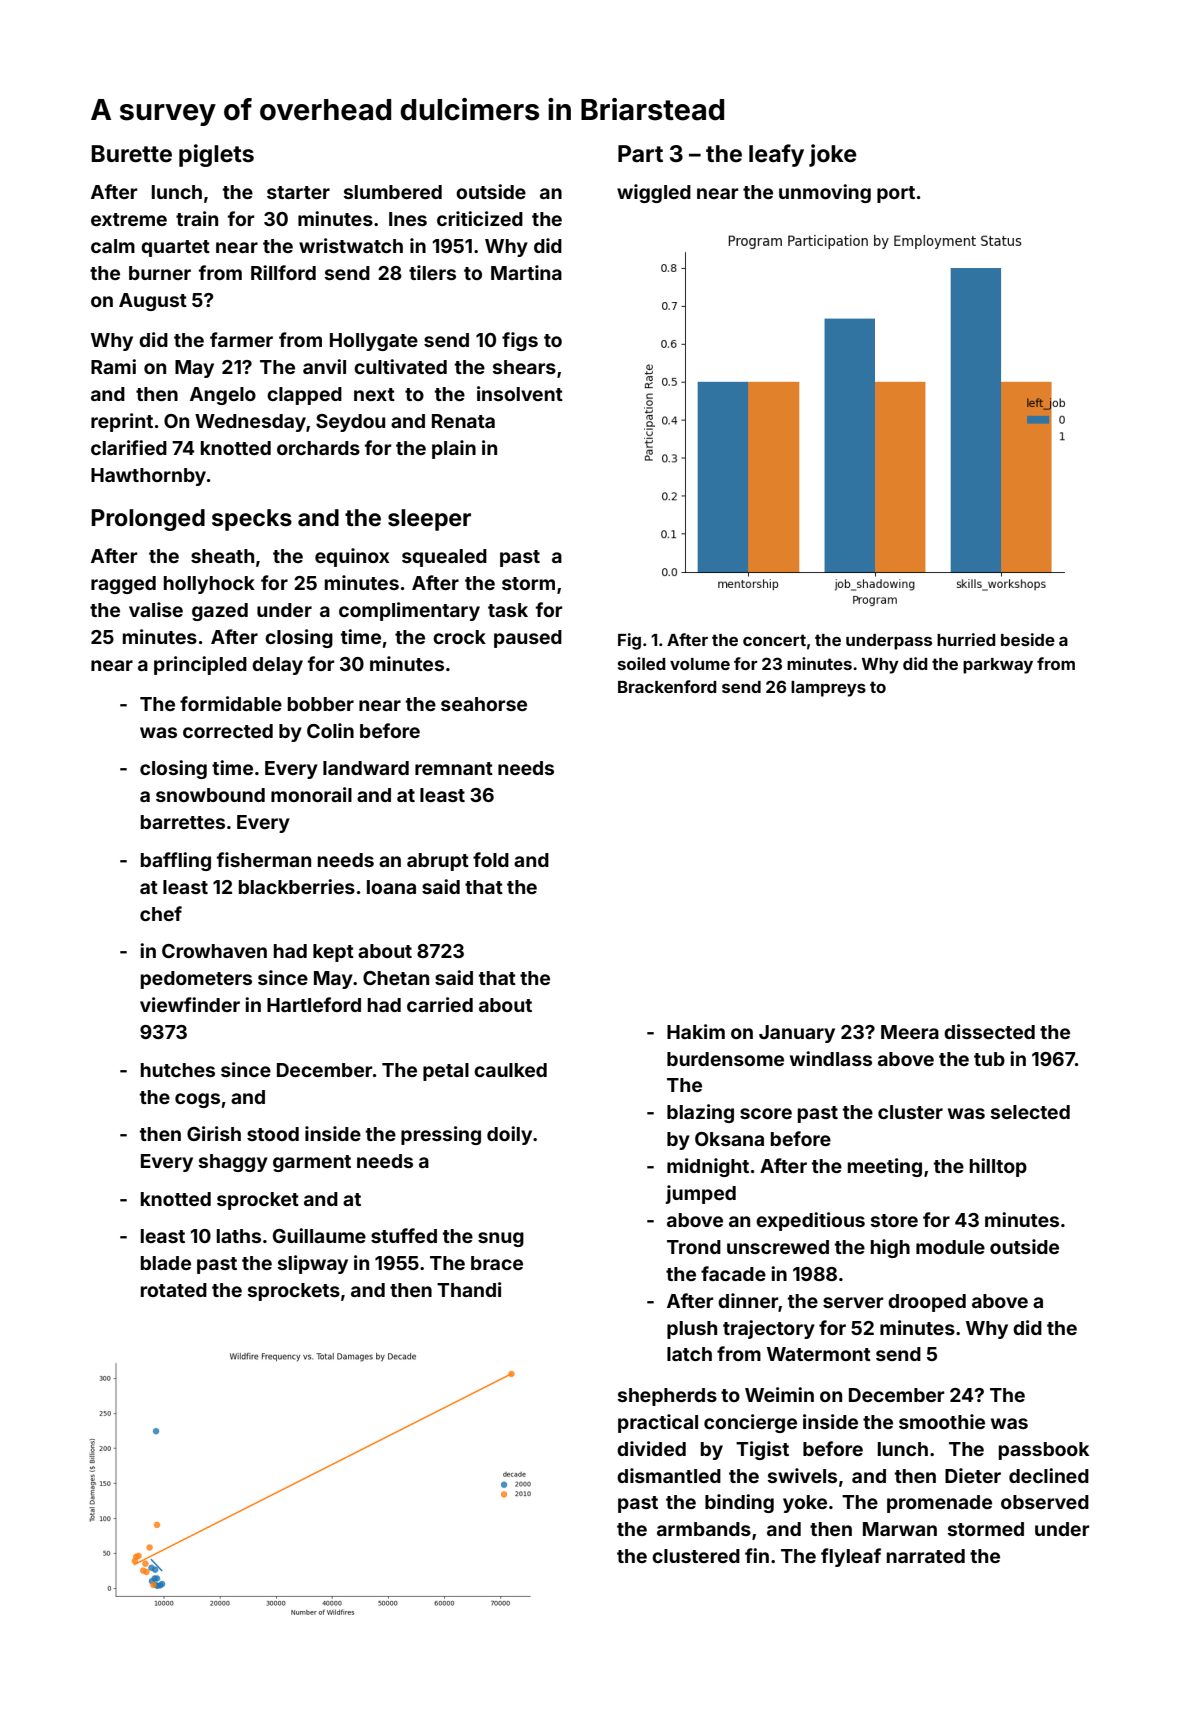 The image size is (1180, 1709). What do you see at coordinates (833, 155) in the document?
I see `joke` at bounding box center [833, 155].
